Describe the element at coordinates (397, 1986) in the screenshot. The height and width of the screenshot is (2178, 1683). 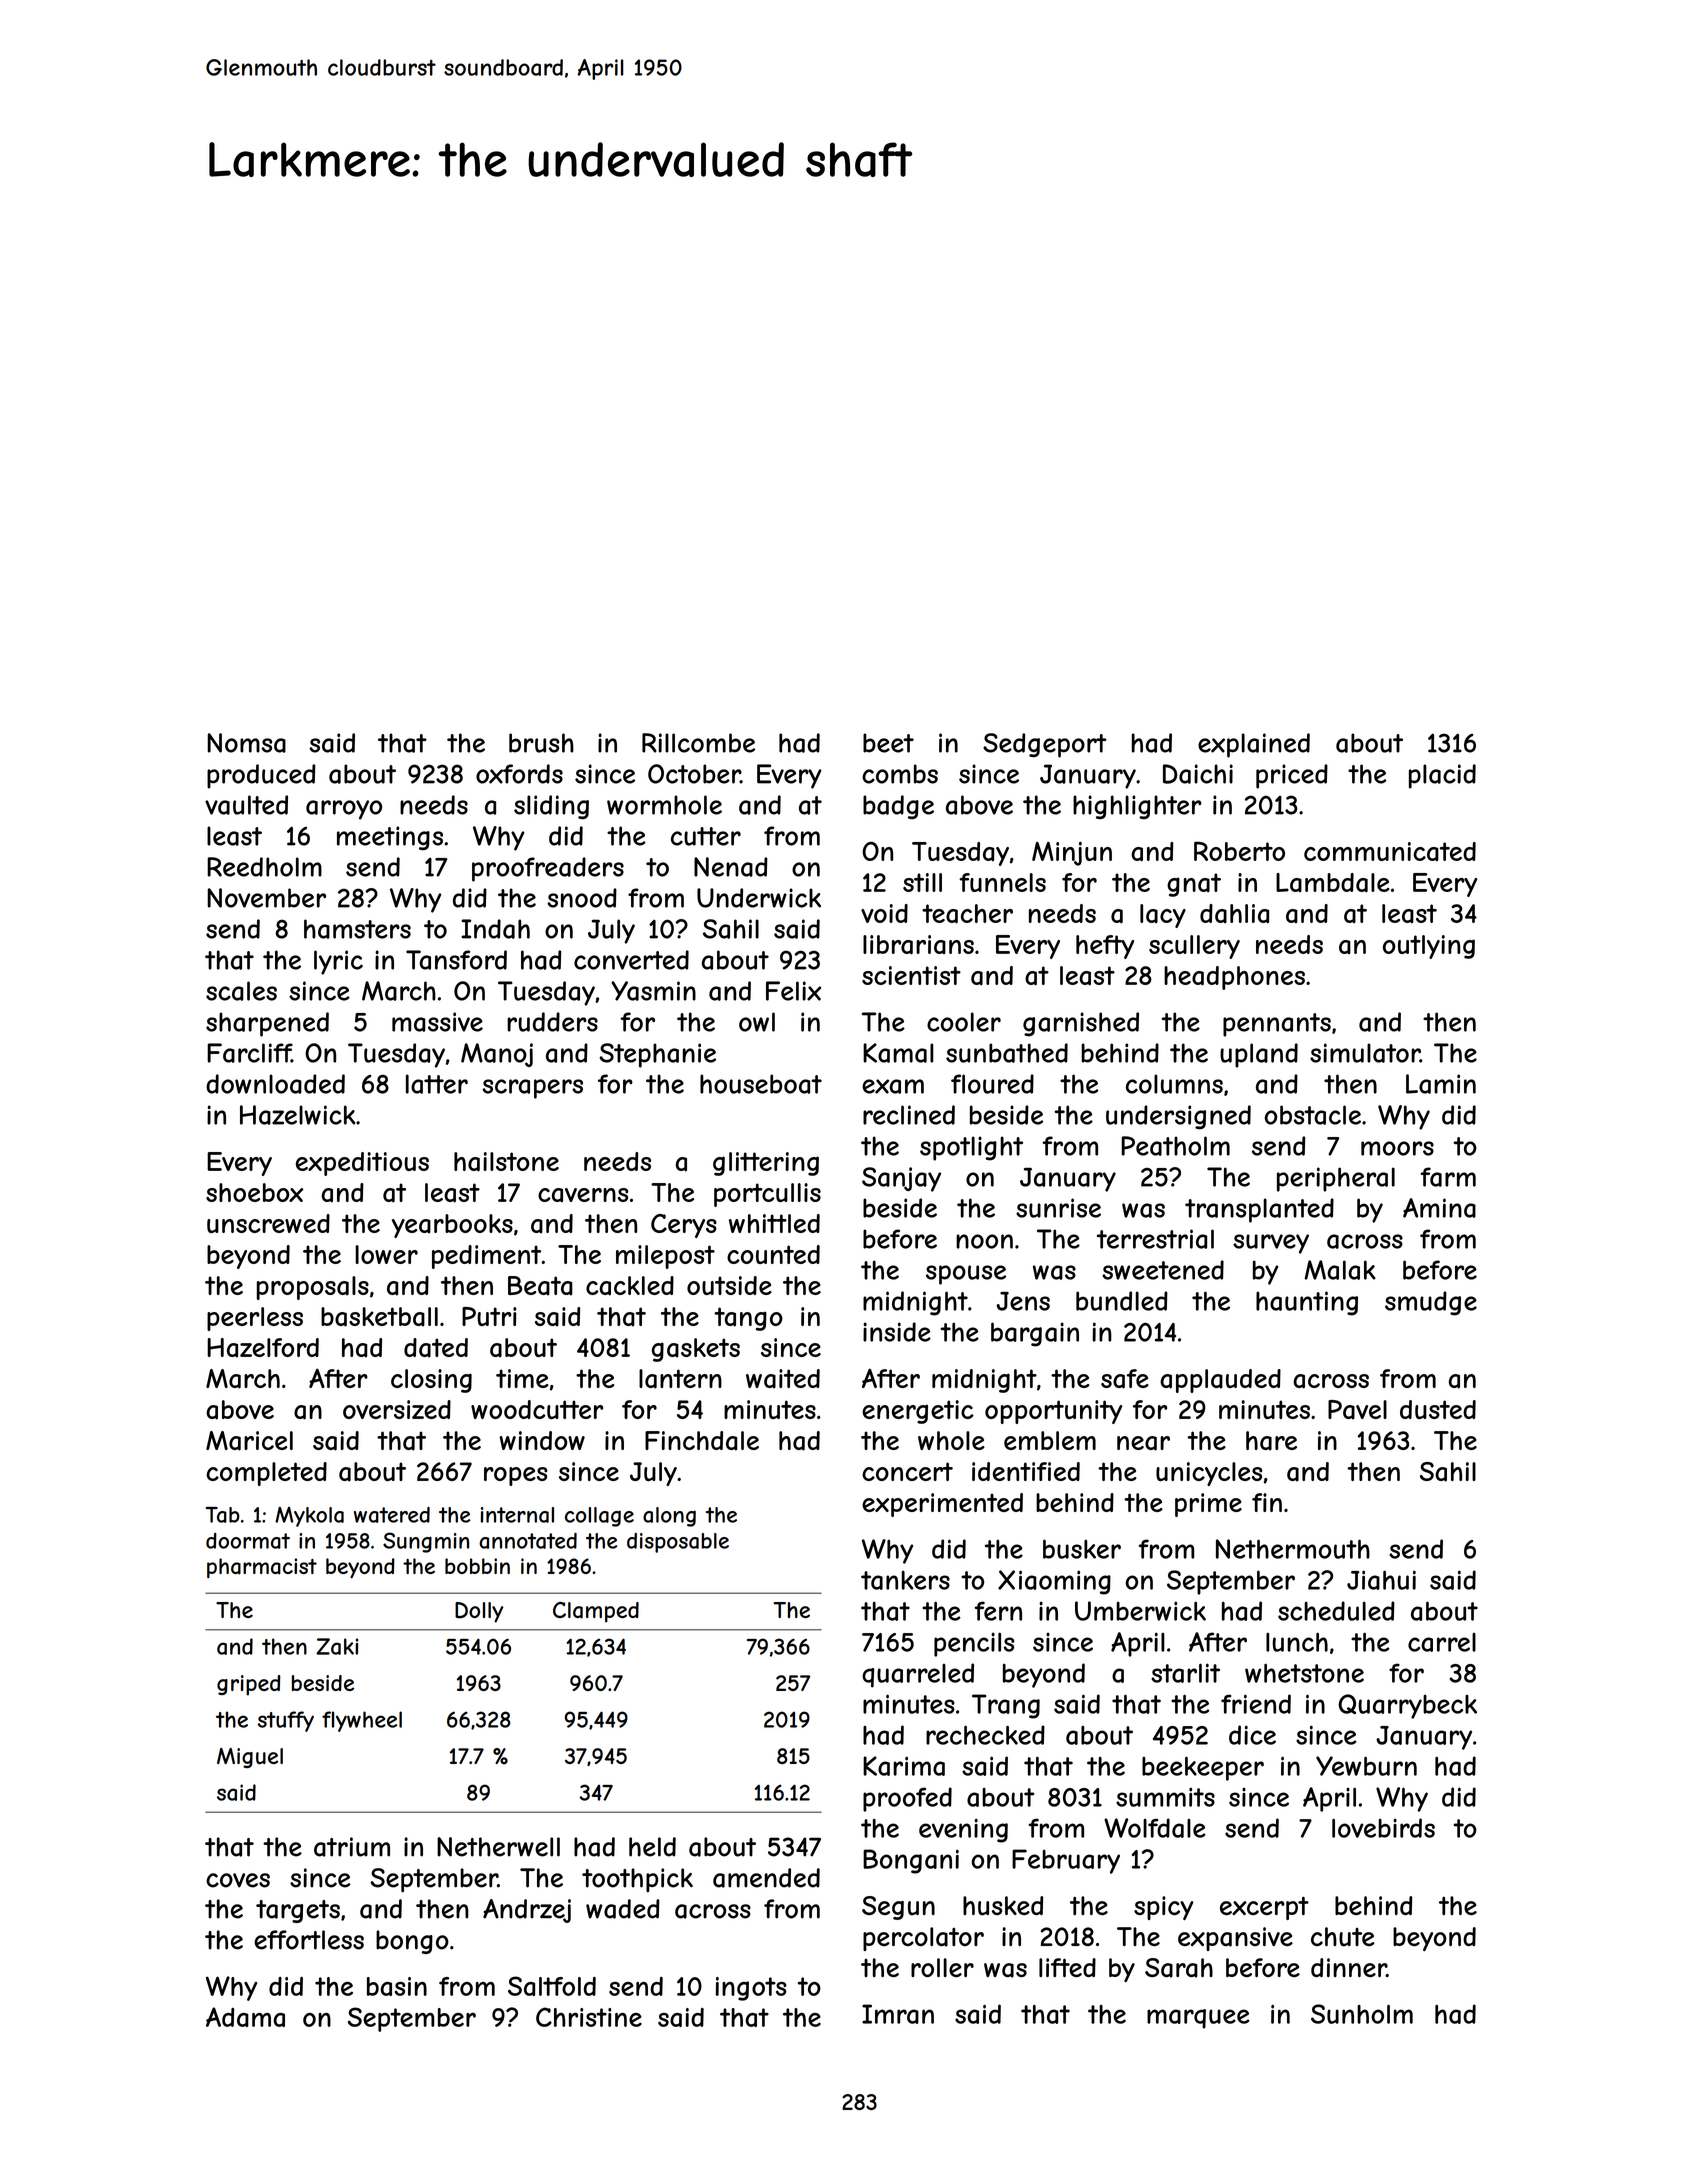
I see `basin` at that location.
